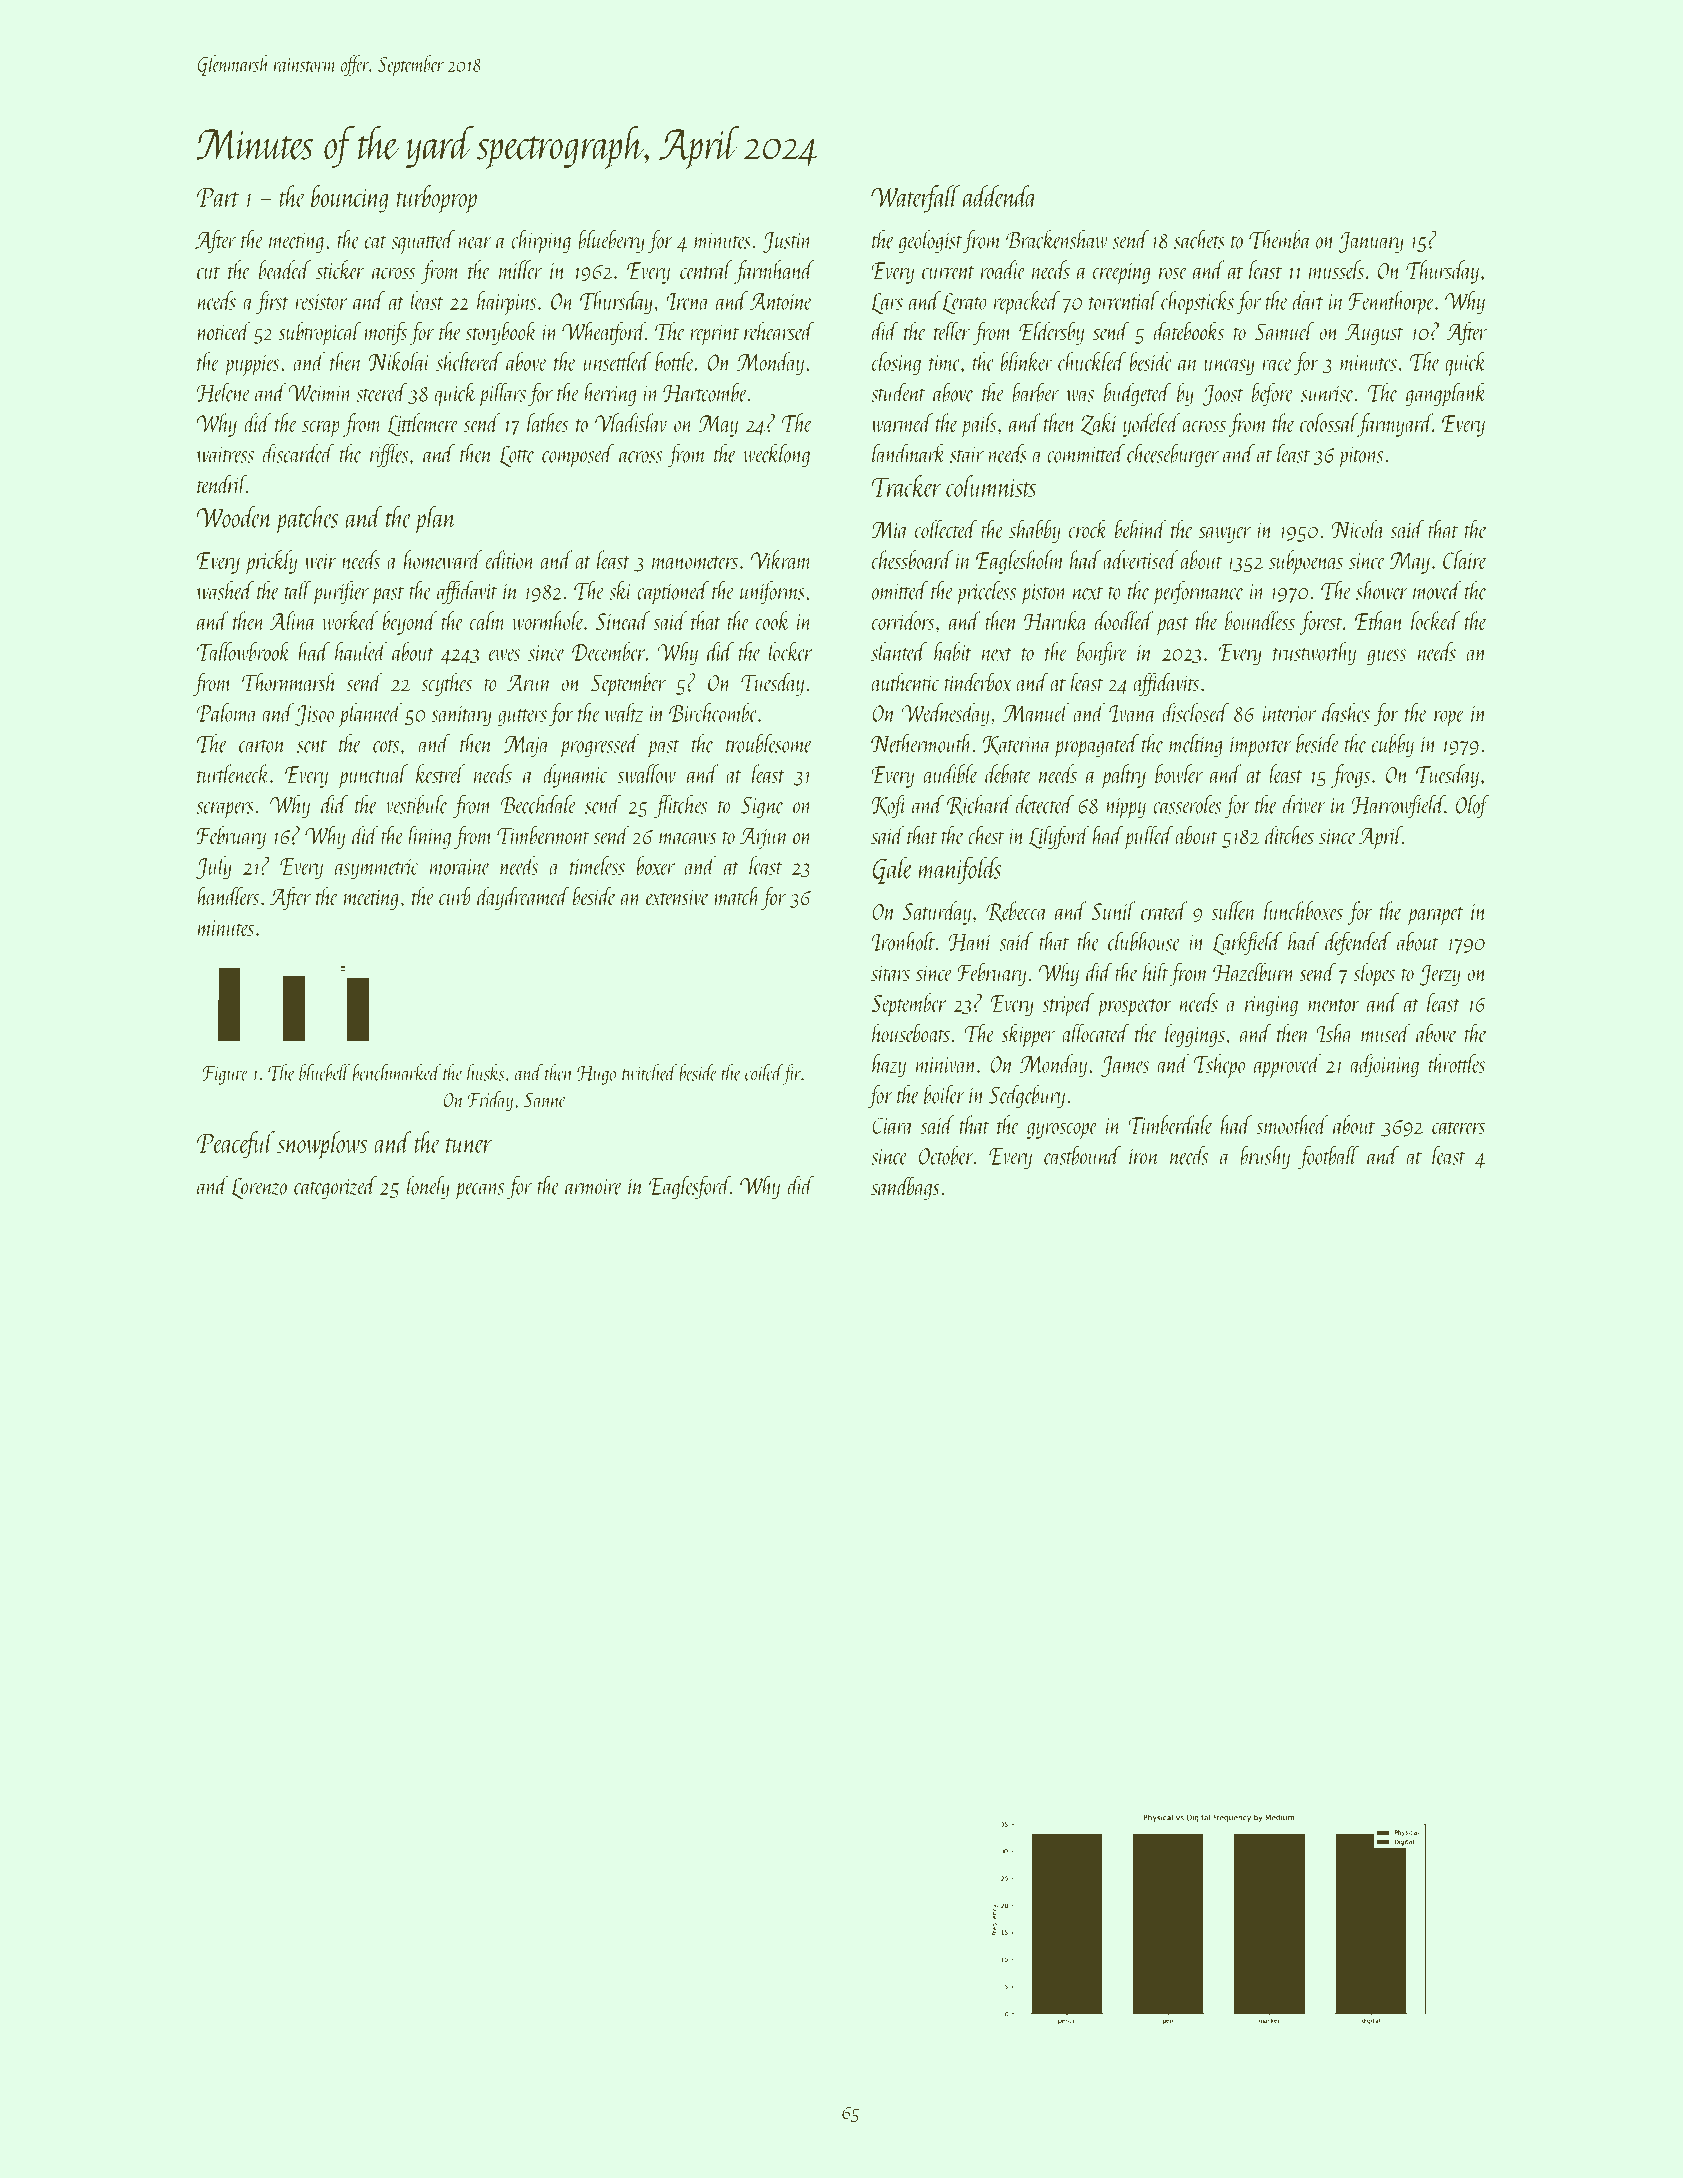  I want to click on shabby, so click(1035, 531).
